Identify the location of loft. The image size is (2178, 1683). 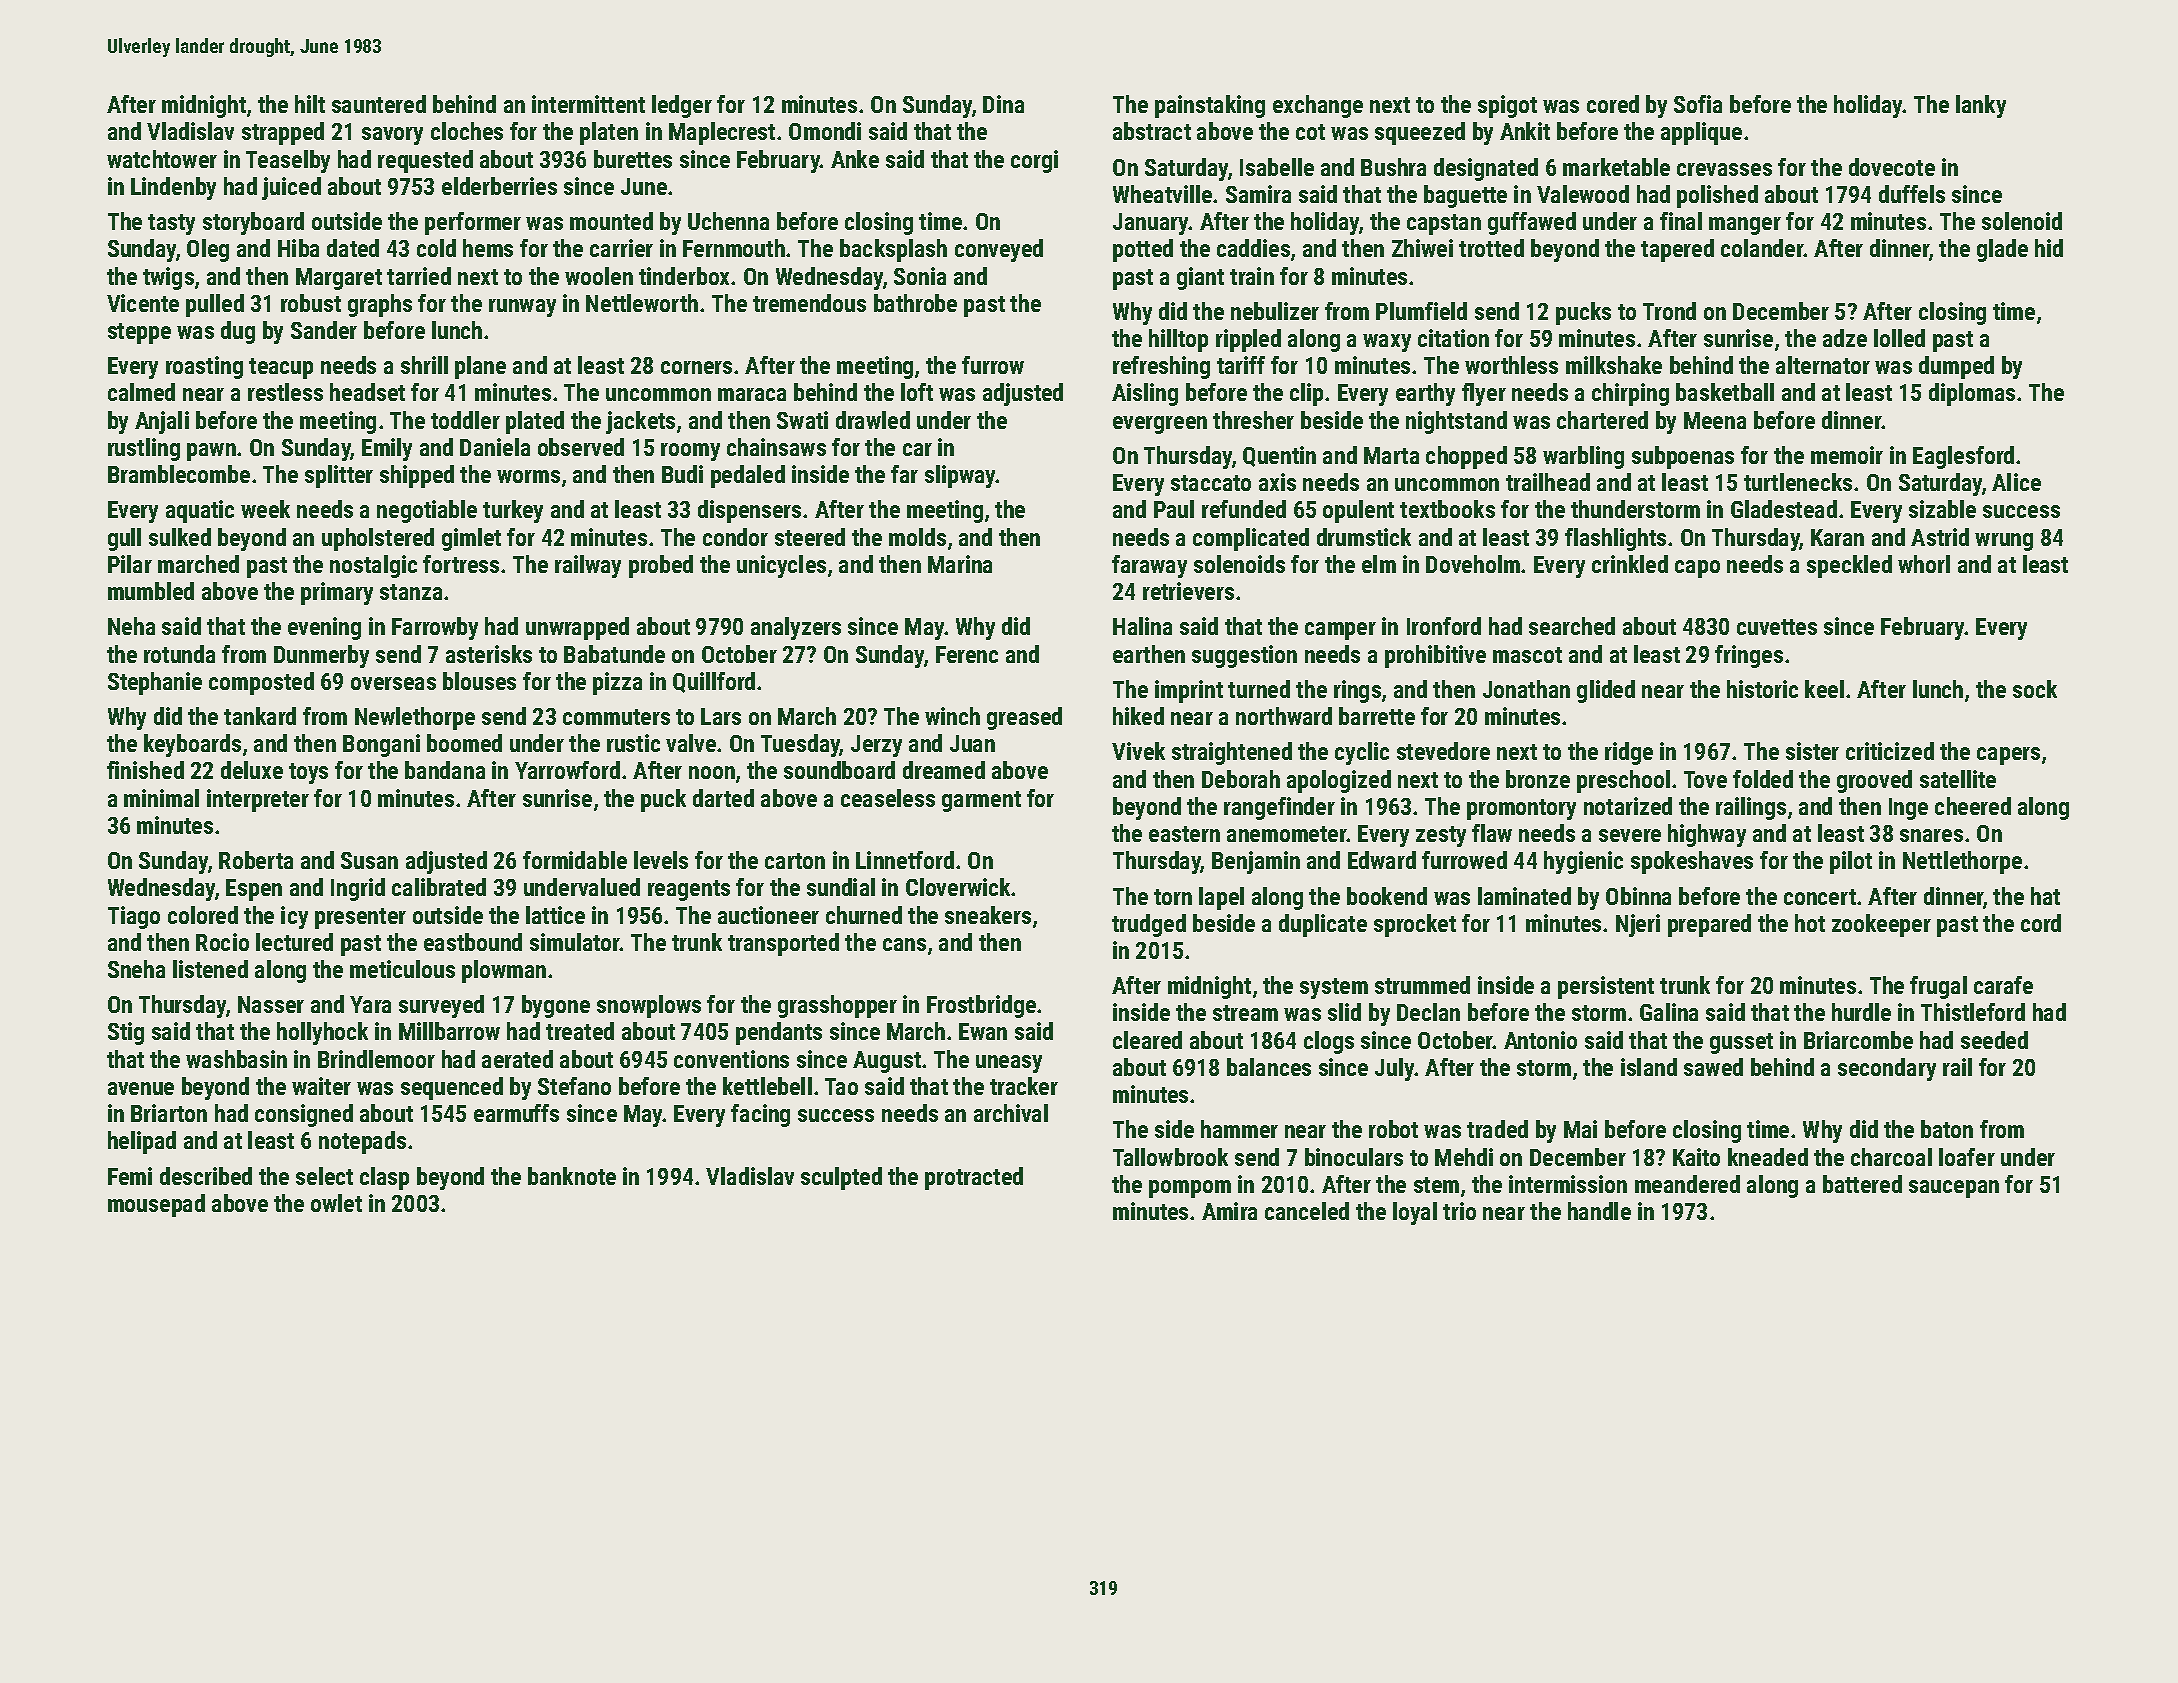
(917, 392).
